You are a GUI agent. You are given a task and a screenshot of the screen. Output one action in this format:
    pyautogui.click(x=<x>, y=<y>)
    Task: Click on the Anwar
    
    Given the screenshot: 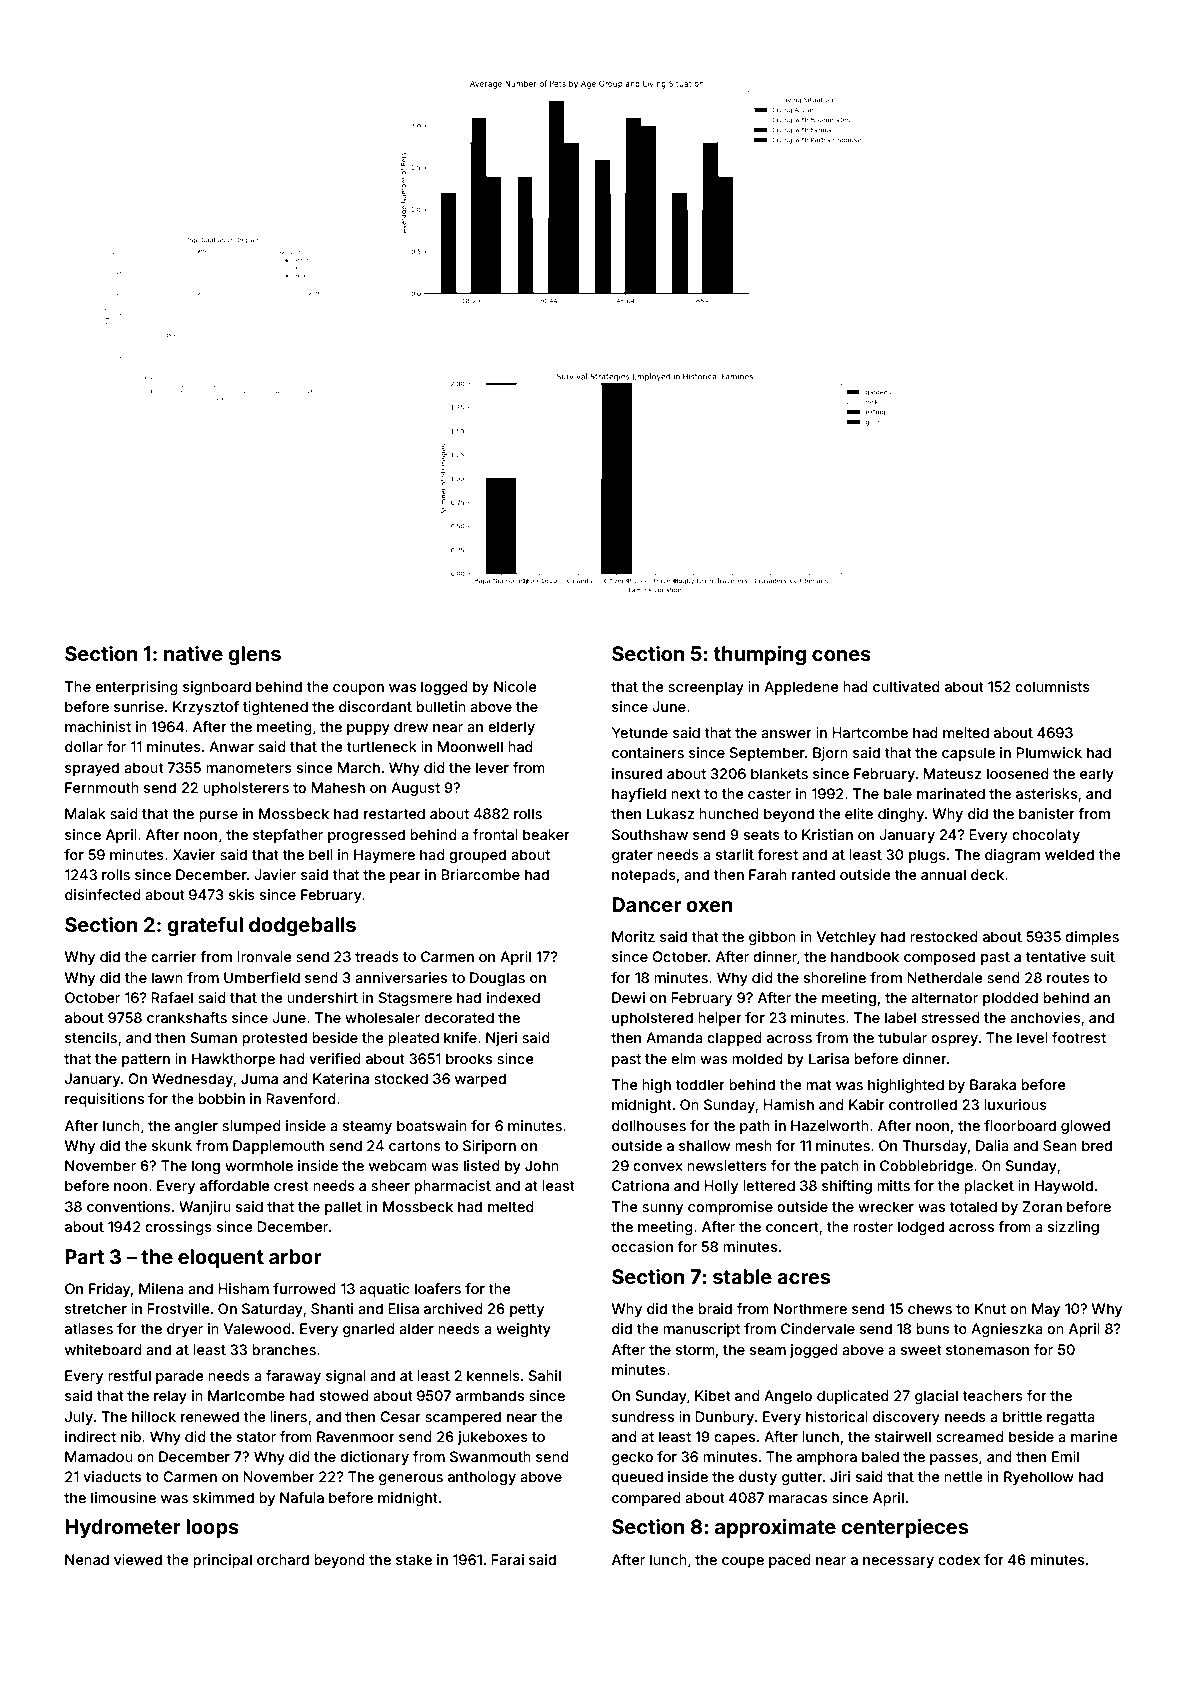 What is the action you would take?
    pyautogui.click(x=231, y=746)
